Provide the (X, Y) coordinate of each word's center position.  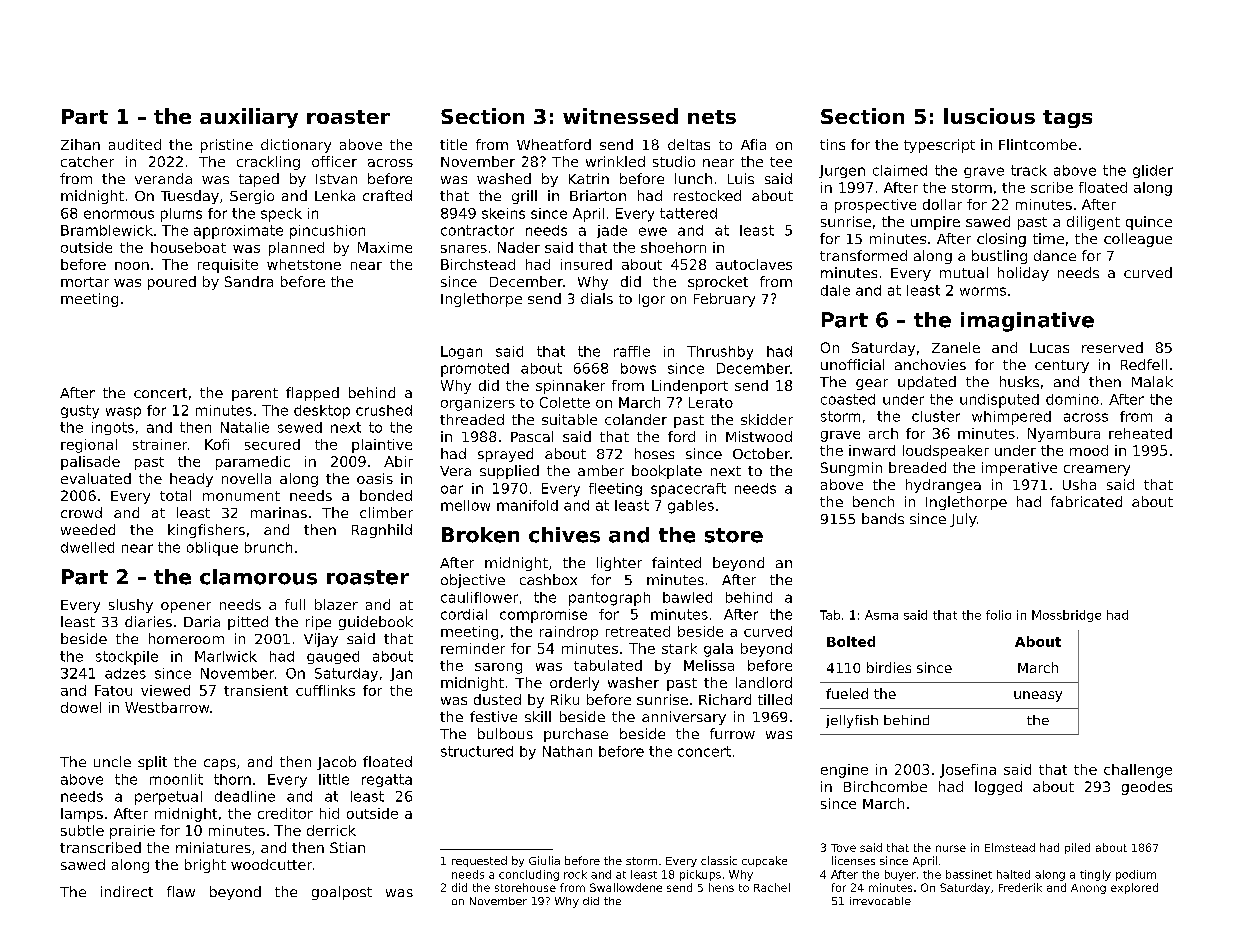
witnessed (620, 116)
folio (998, 615)
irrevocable (880, 901)
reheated (1140, 433)
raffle (632, 351)
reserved (1112, 347)
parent (255, 394)
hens (721, 887)
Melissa (709, 665)
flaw (181, 891)
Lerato (711, 402)
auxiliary (249, 118)
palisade (90, 463)
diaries (148, 621)
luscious (989, 116)
